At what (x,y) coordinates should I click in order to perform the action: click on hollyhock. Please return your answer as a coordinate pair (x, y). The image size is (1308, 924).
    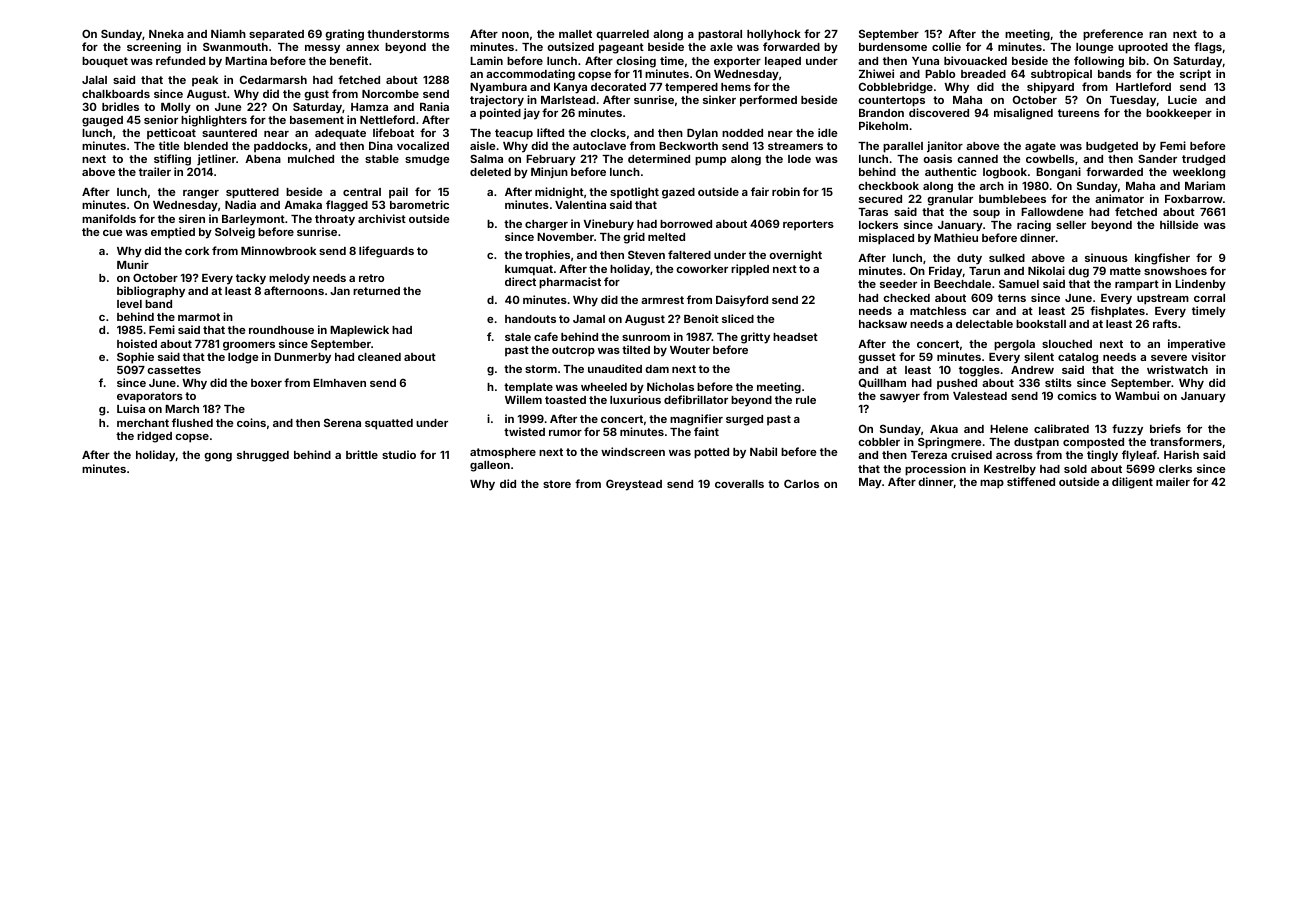
    Looking at the image, I should click on (774, 35).
